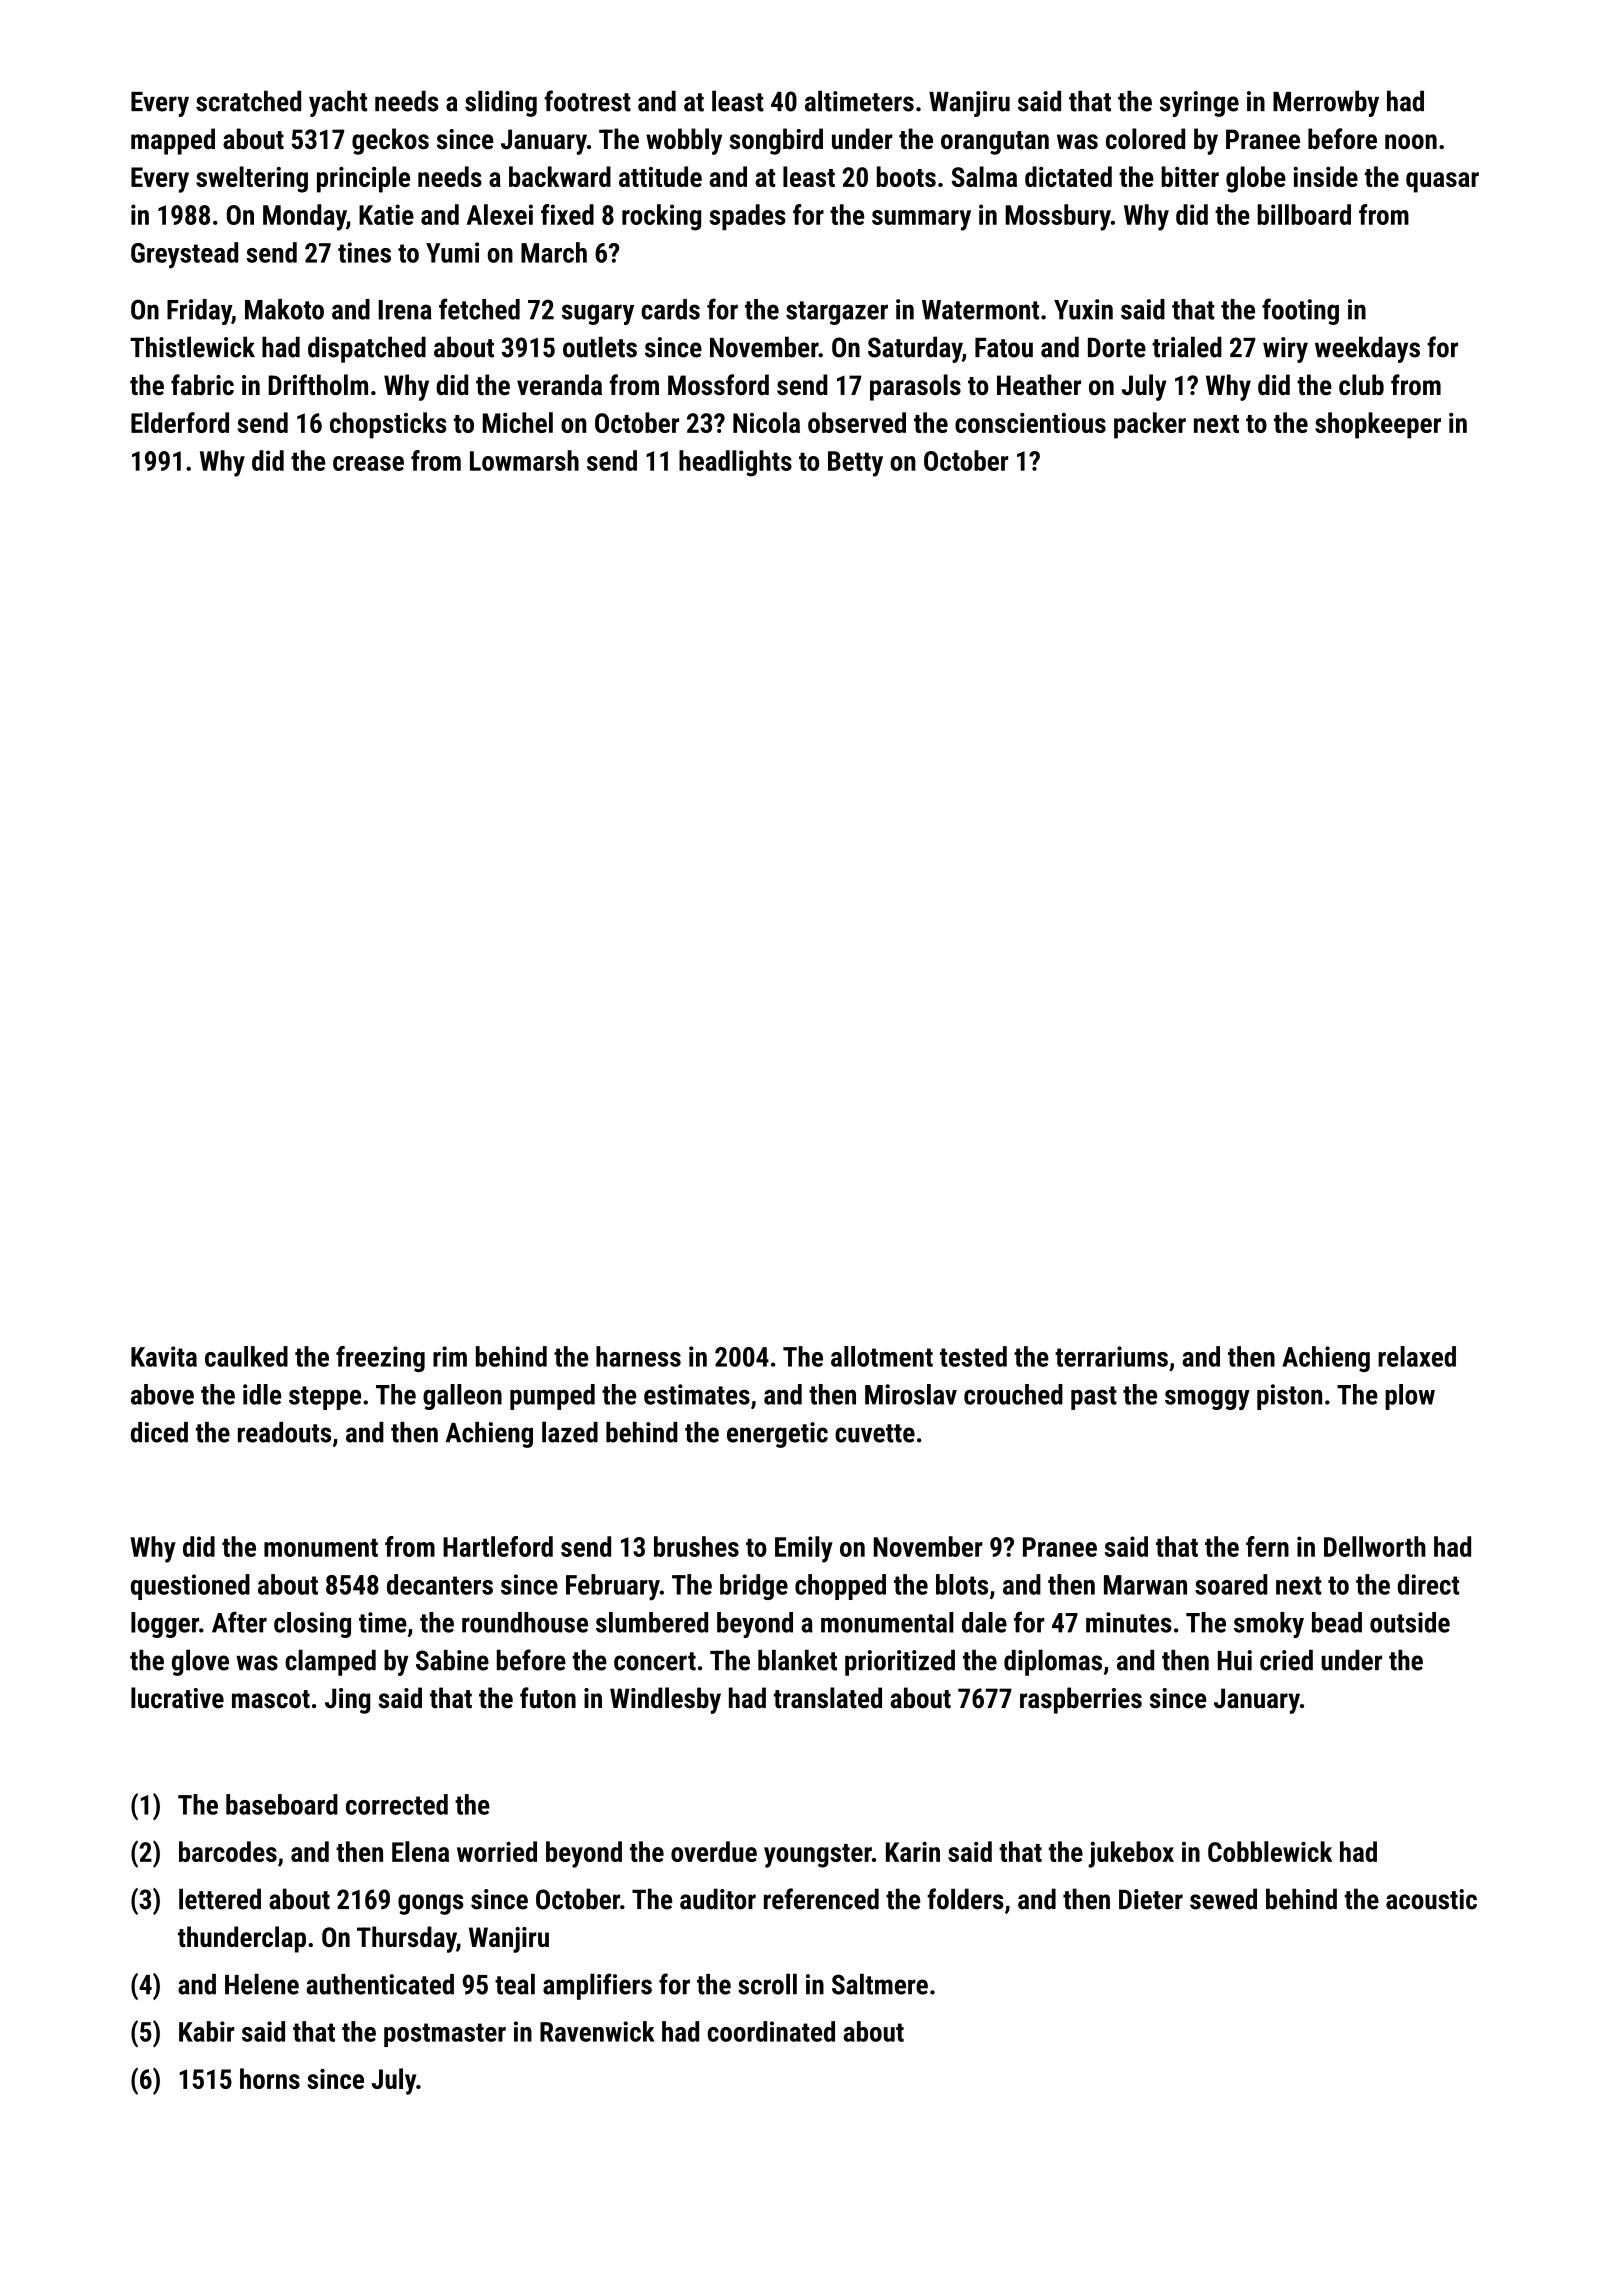 The width and height of the screenshot is (1620, 2292). What do you see at coordinates (164, 1356) in the screenshot?
I see `Kavita` at bounding box center [164, 1356].
